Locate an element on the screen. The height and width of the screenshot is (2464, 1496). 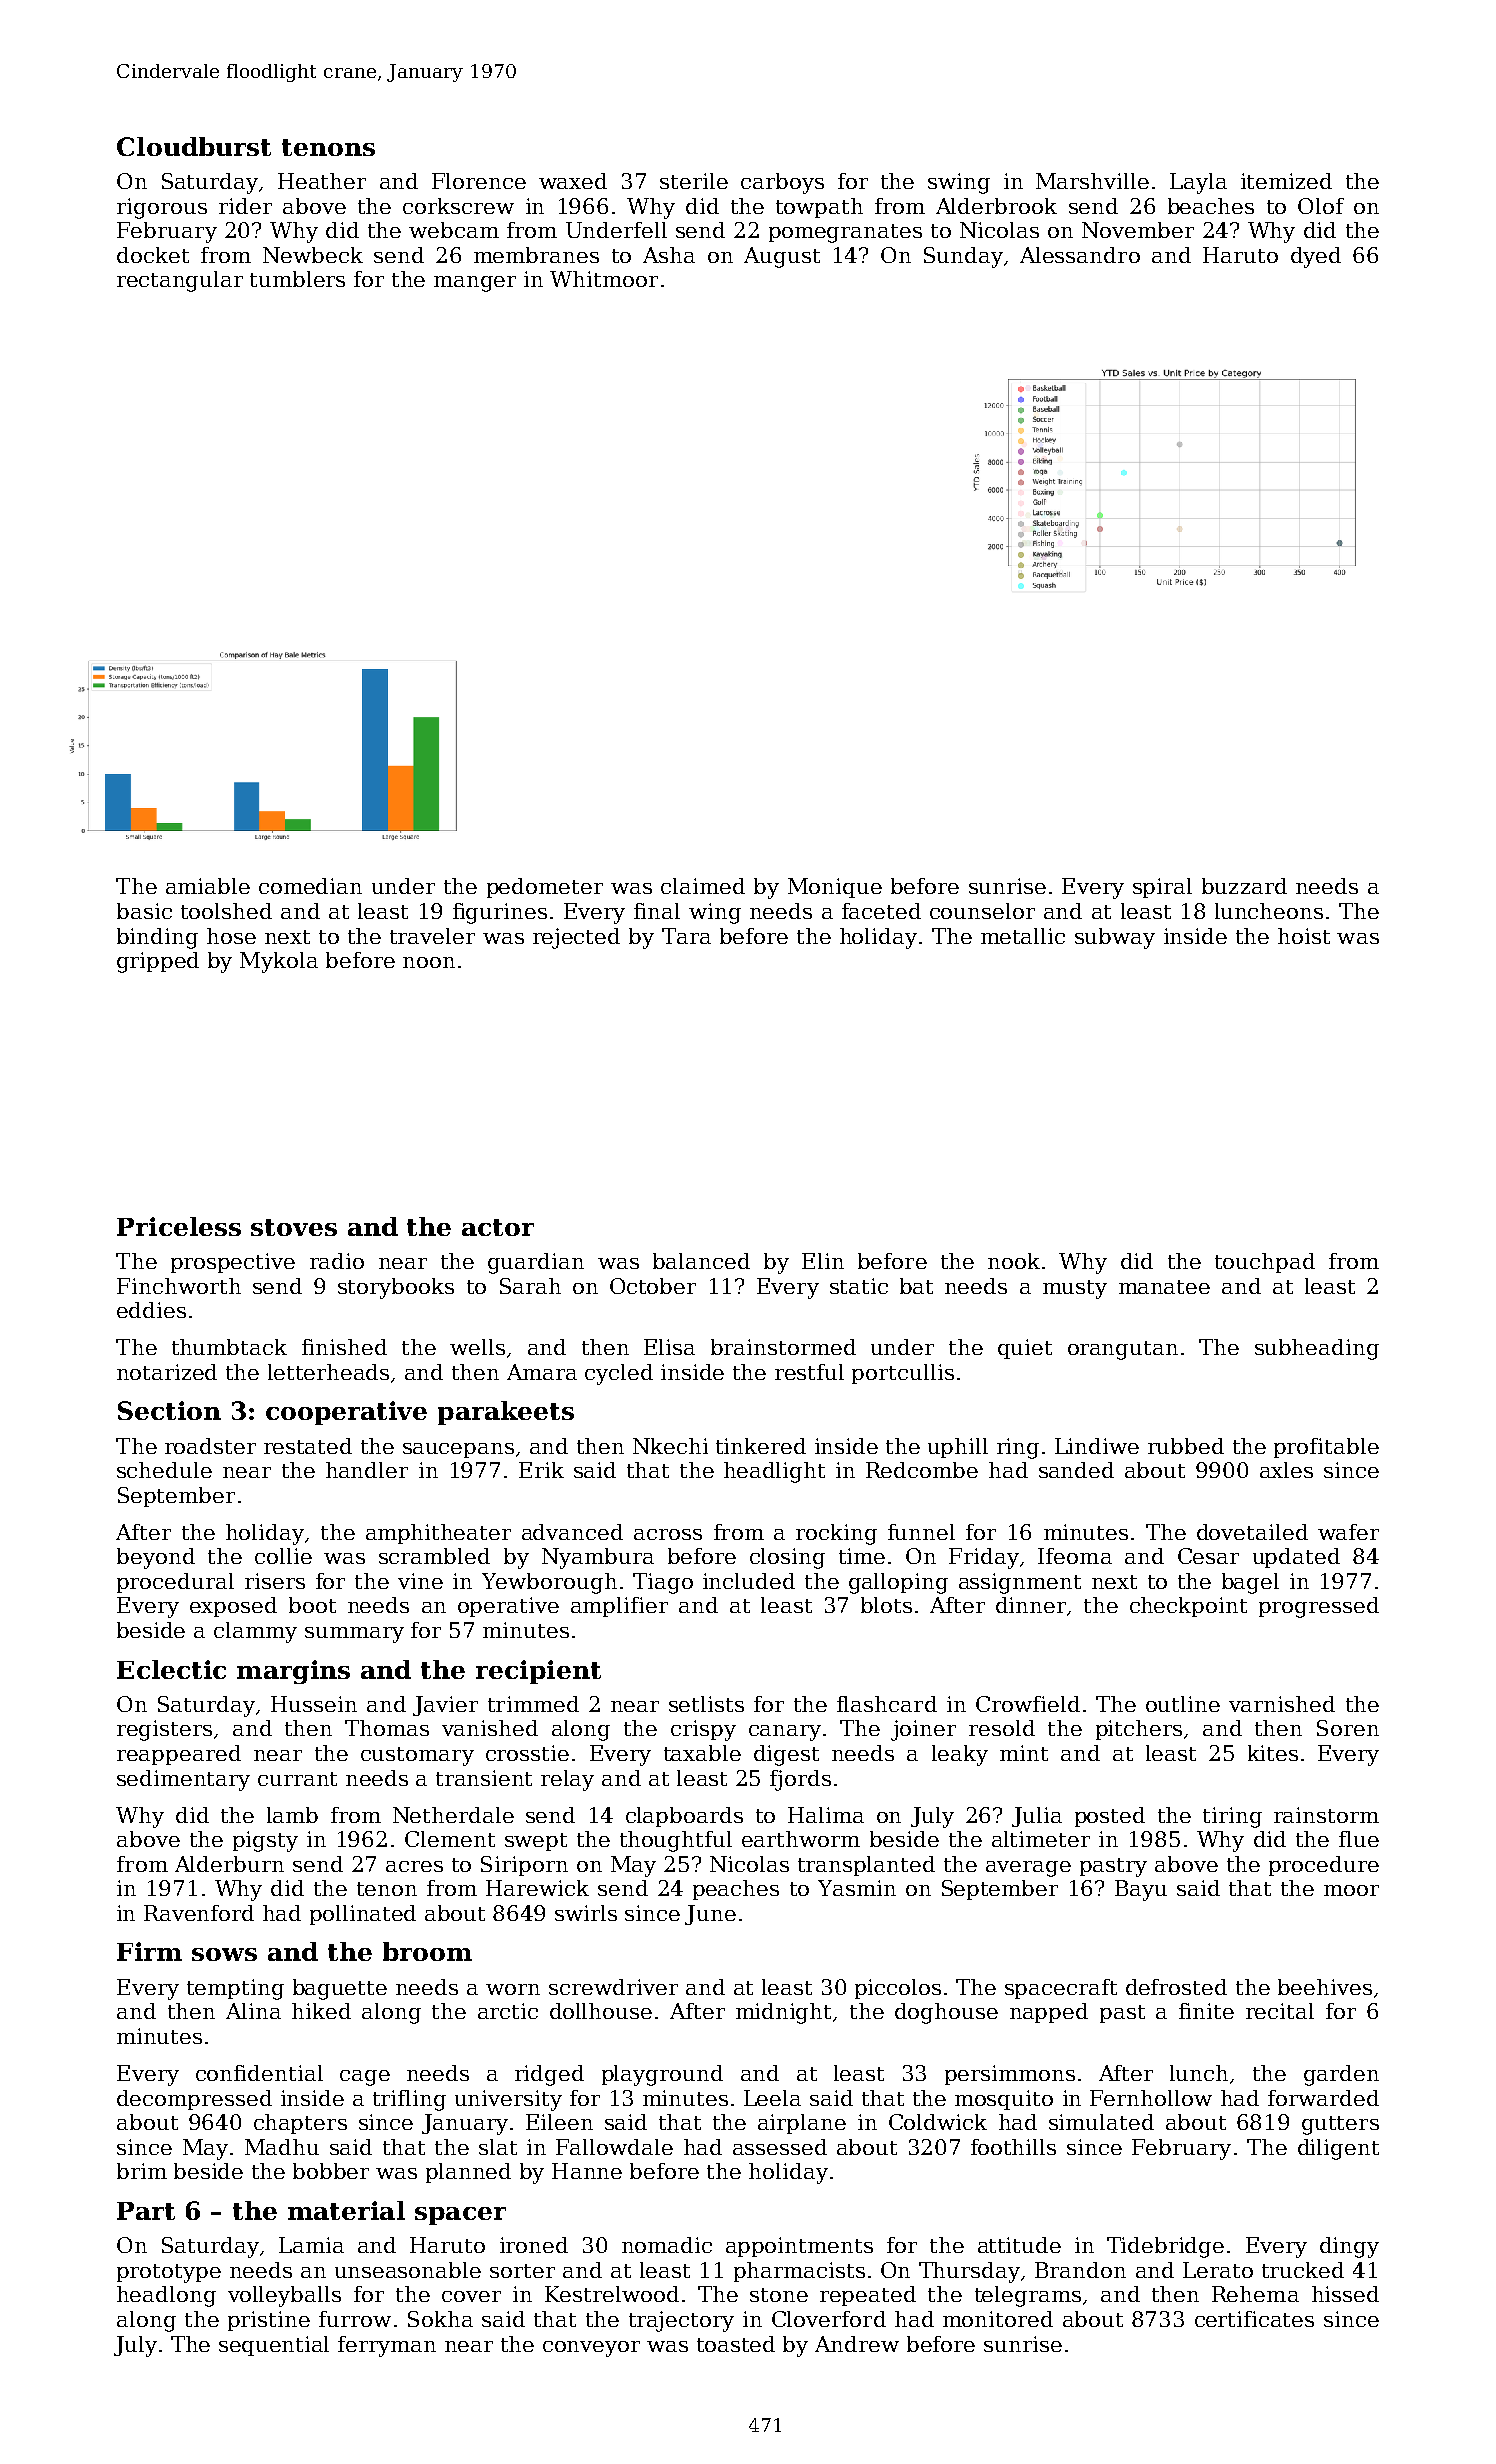
gripped is located at coordinates (158, 962).
